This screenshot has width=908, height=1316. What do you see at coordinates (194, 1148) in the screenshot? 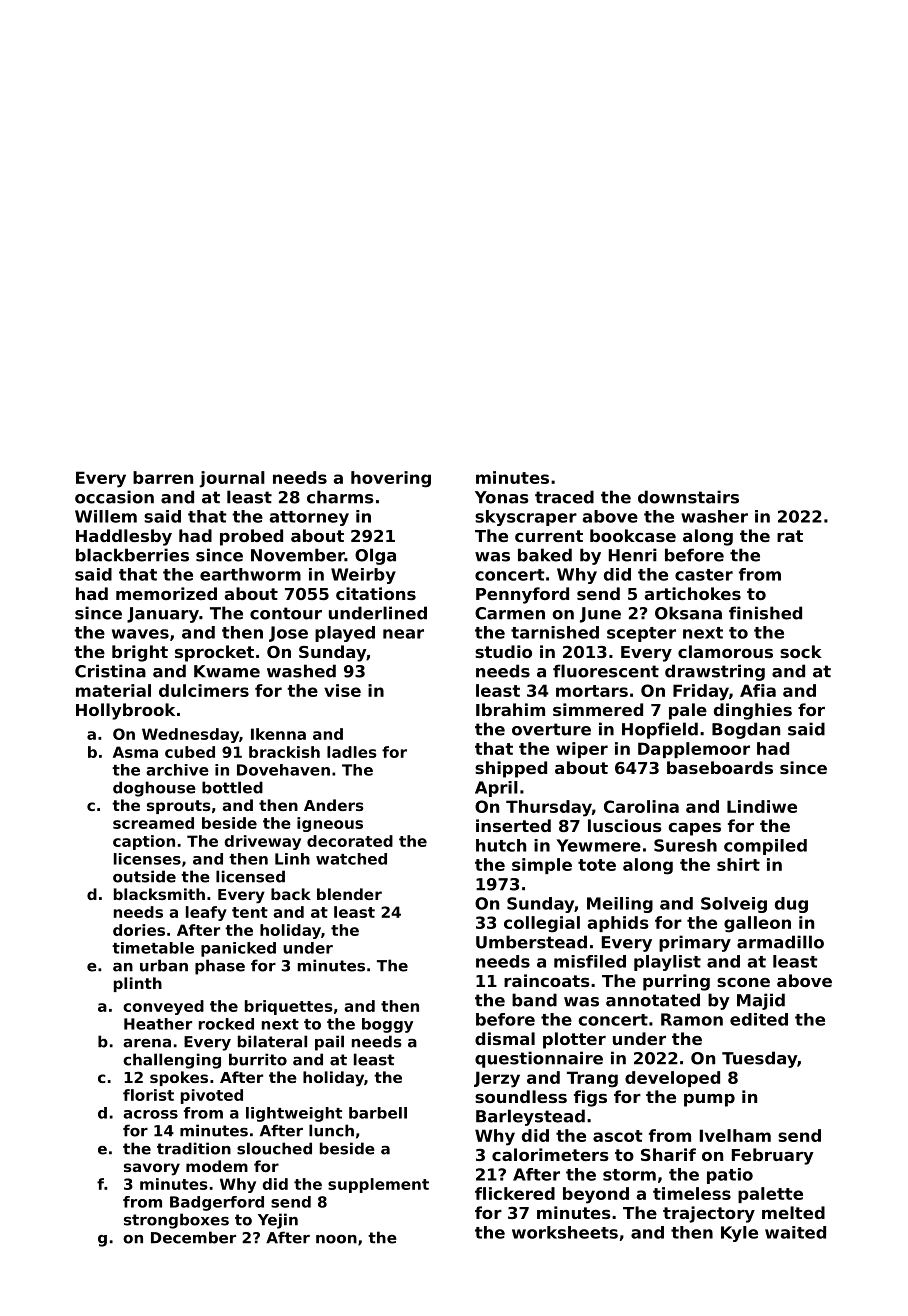
I see `tradition` at bounding box center [194, 1148].
